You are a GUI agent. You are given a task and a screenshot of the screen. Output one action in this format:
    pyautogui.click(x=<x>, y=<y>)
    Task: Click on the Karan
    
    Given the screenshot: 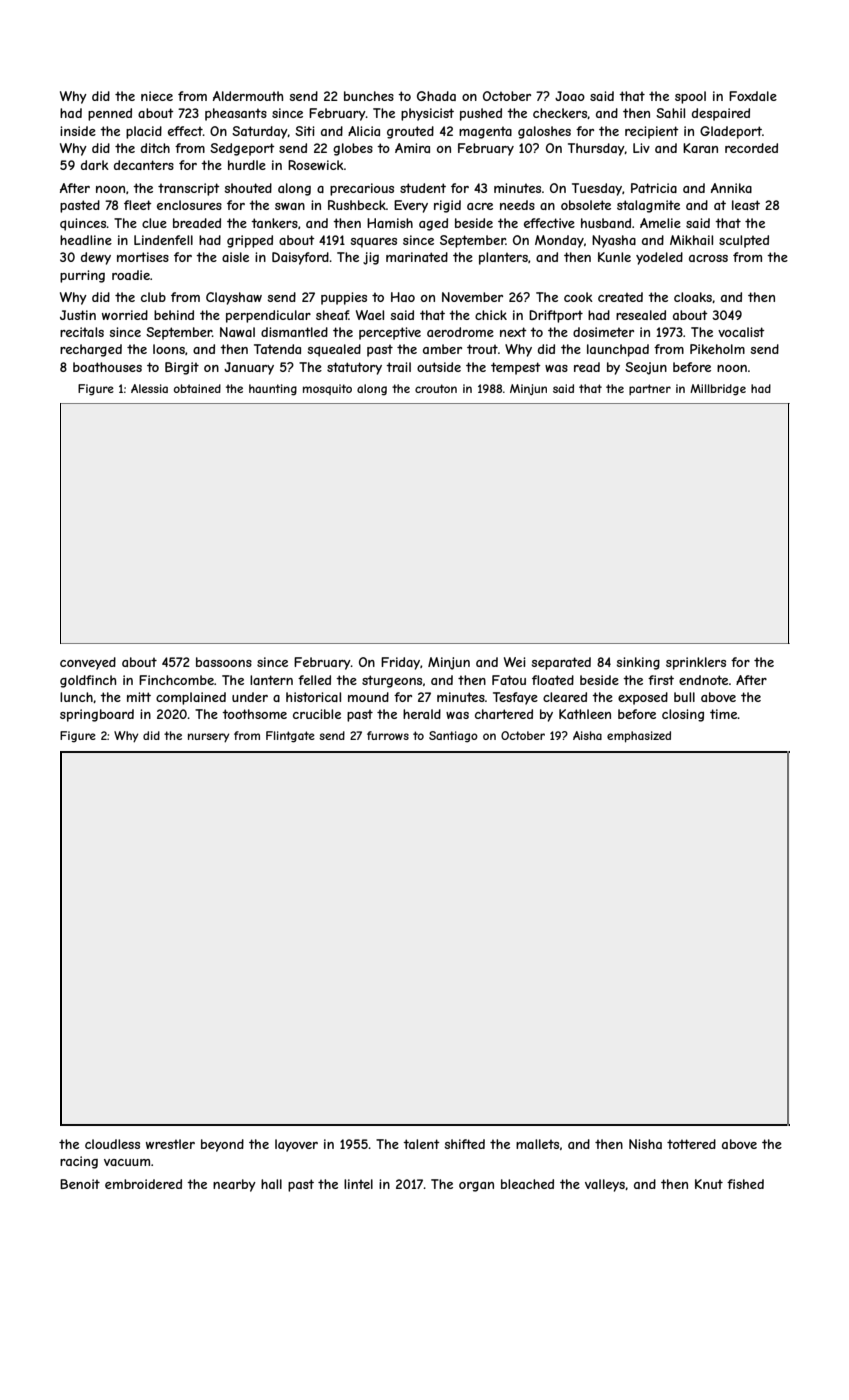 What is the action you would take?
    pyautogui.click(x=700, y=148)
